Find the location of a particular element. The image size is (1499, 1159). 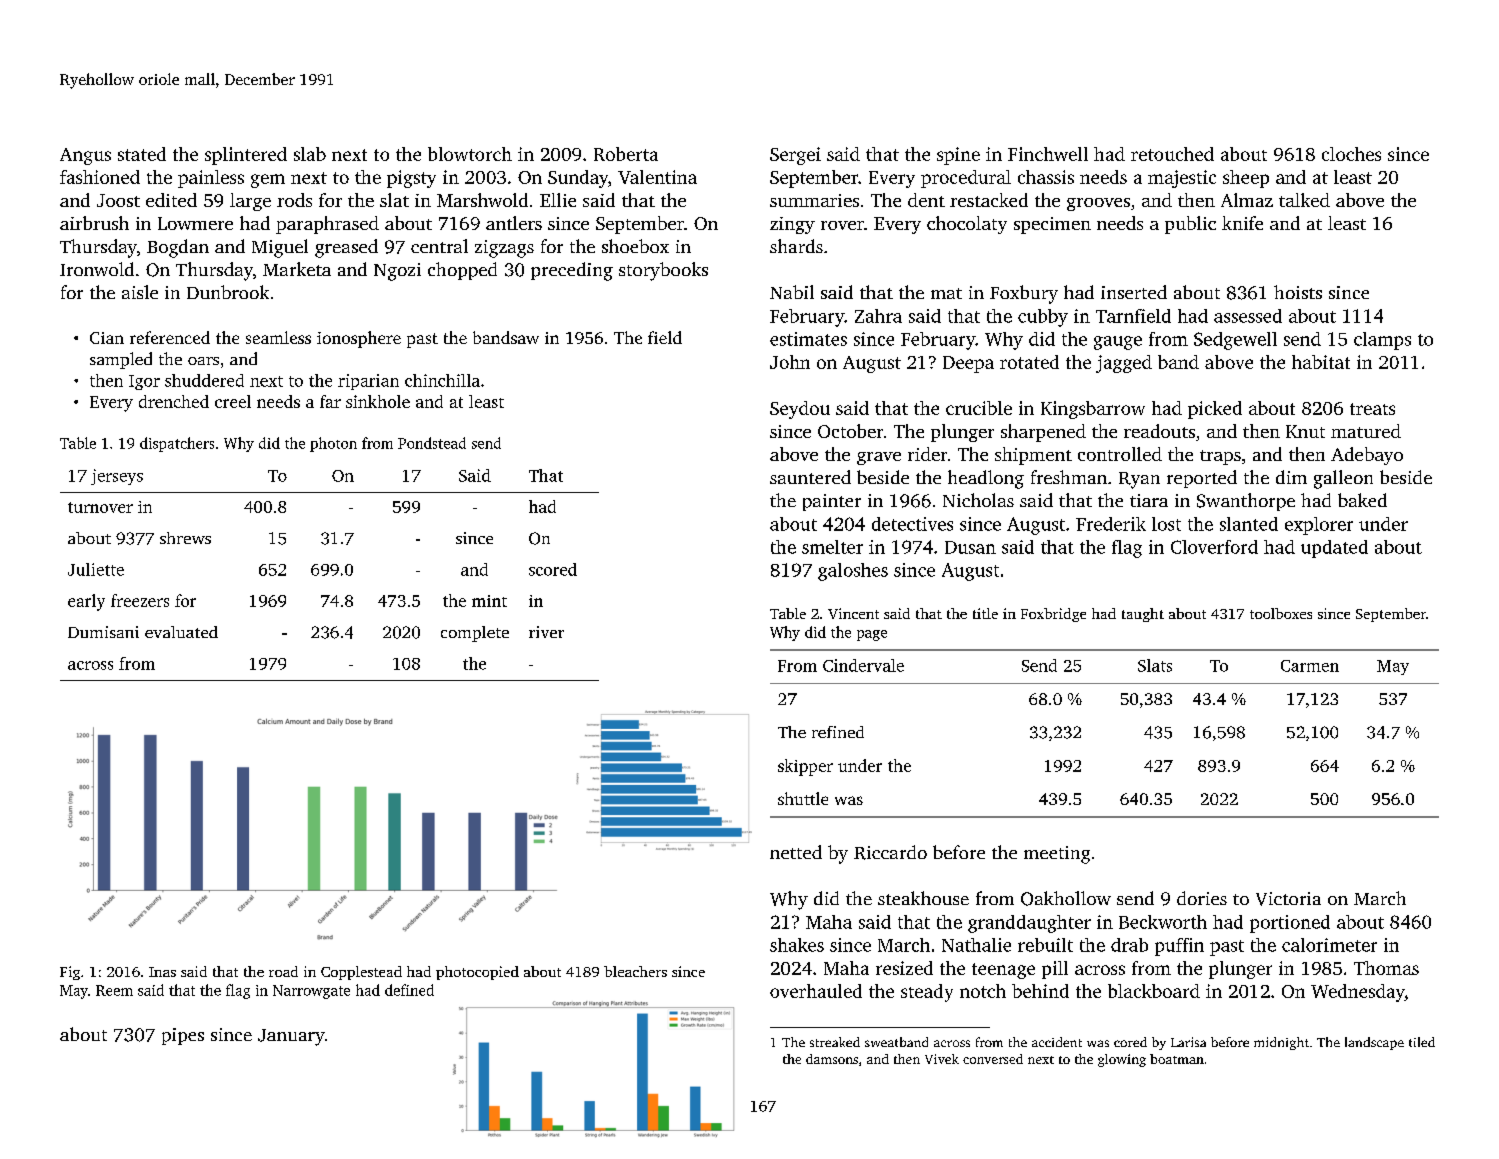

pigsty is located at coordinates (411, 179).
